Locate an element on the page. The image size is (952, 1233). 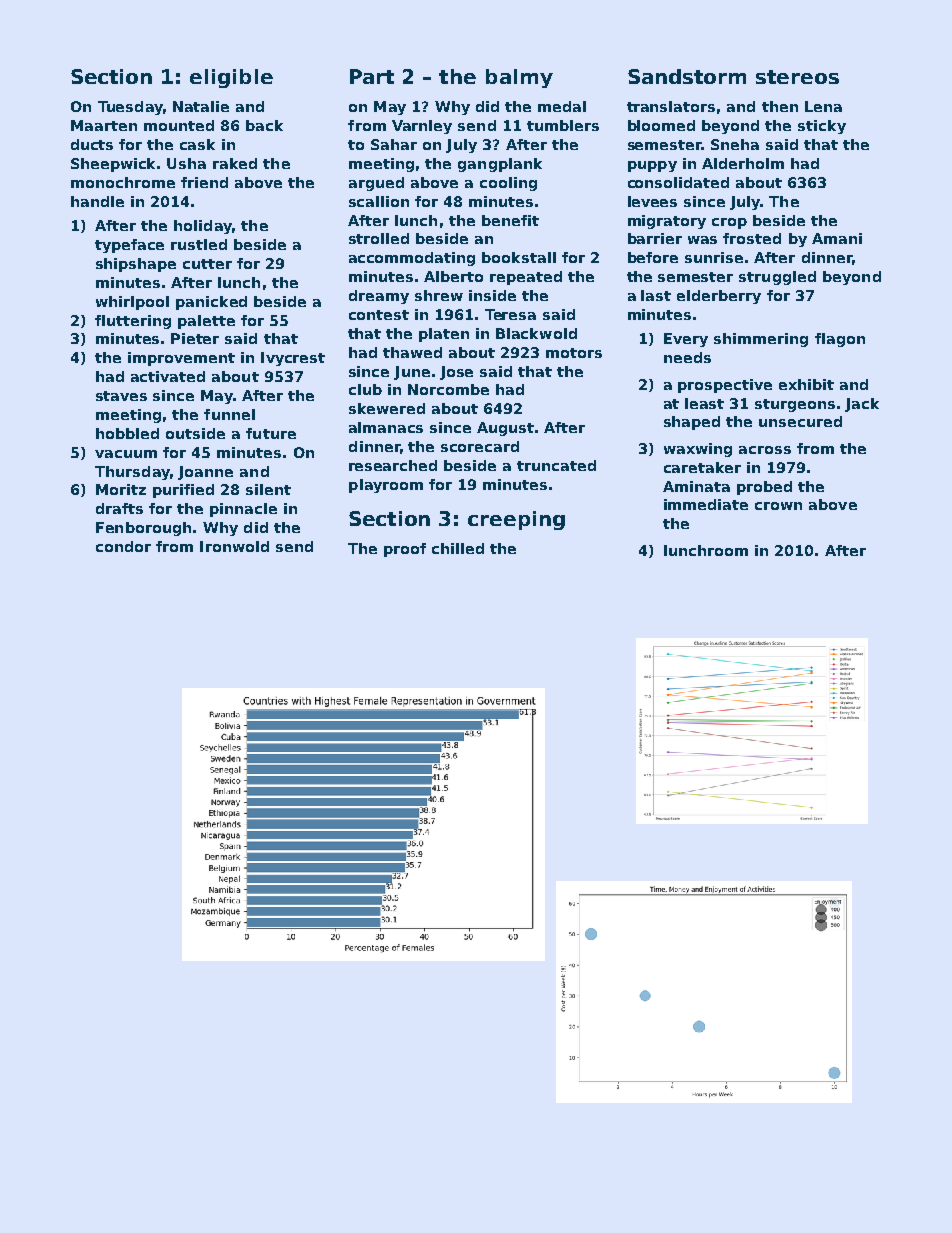
crown is located at coordinates (778, 506).
